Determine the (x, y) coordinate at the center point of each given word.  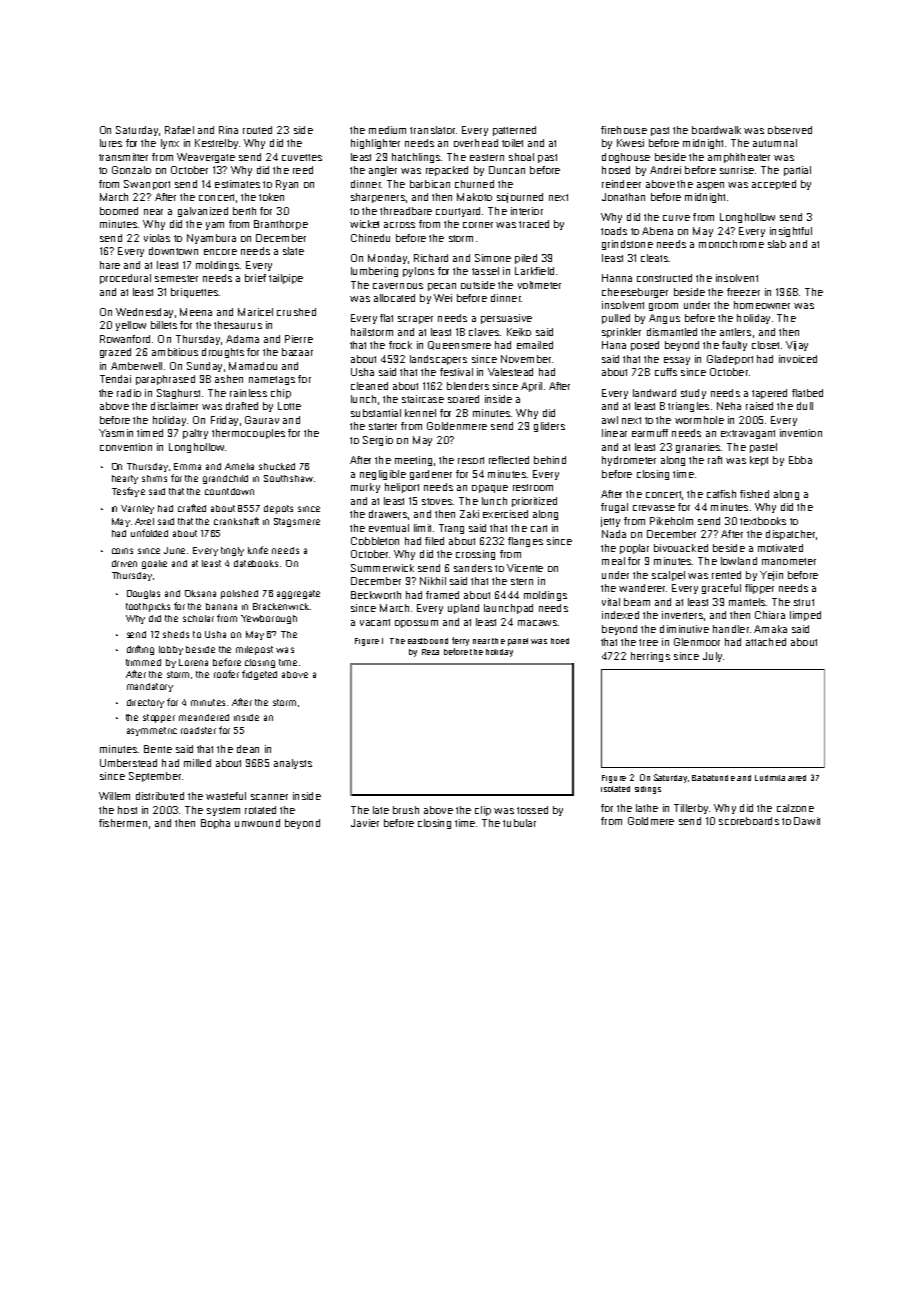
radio (129, 393)
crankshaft (236, 521)
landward (654, 393)
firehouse (624, 130)
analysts (293, 764)
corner (478, 225)
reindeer (621, 184)
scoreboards (749, 821)
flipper (759, 589)
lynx (170, 144)
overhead (476, 143)
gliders (549, 427)
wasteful (226, 796)
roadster (198, 730)
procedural (125, 279)
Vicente (525, 568)
